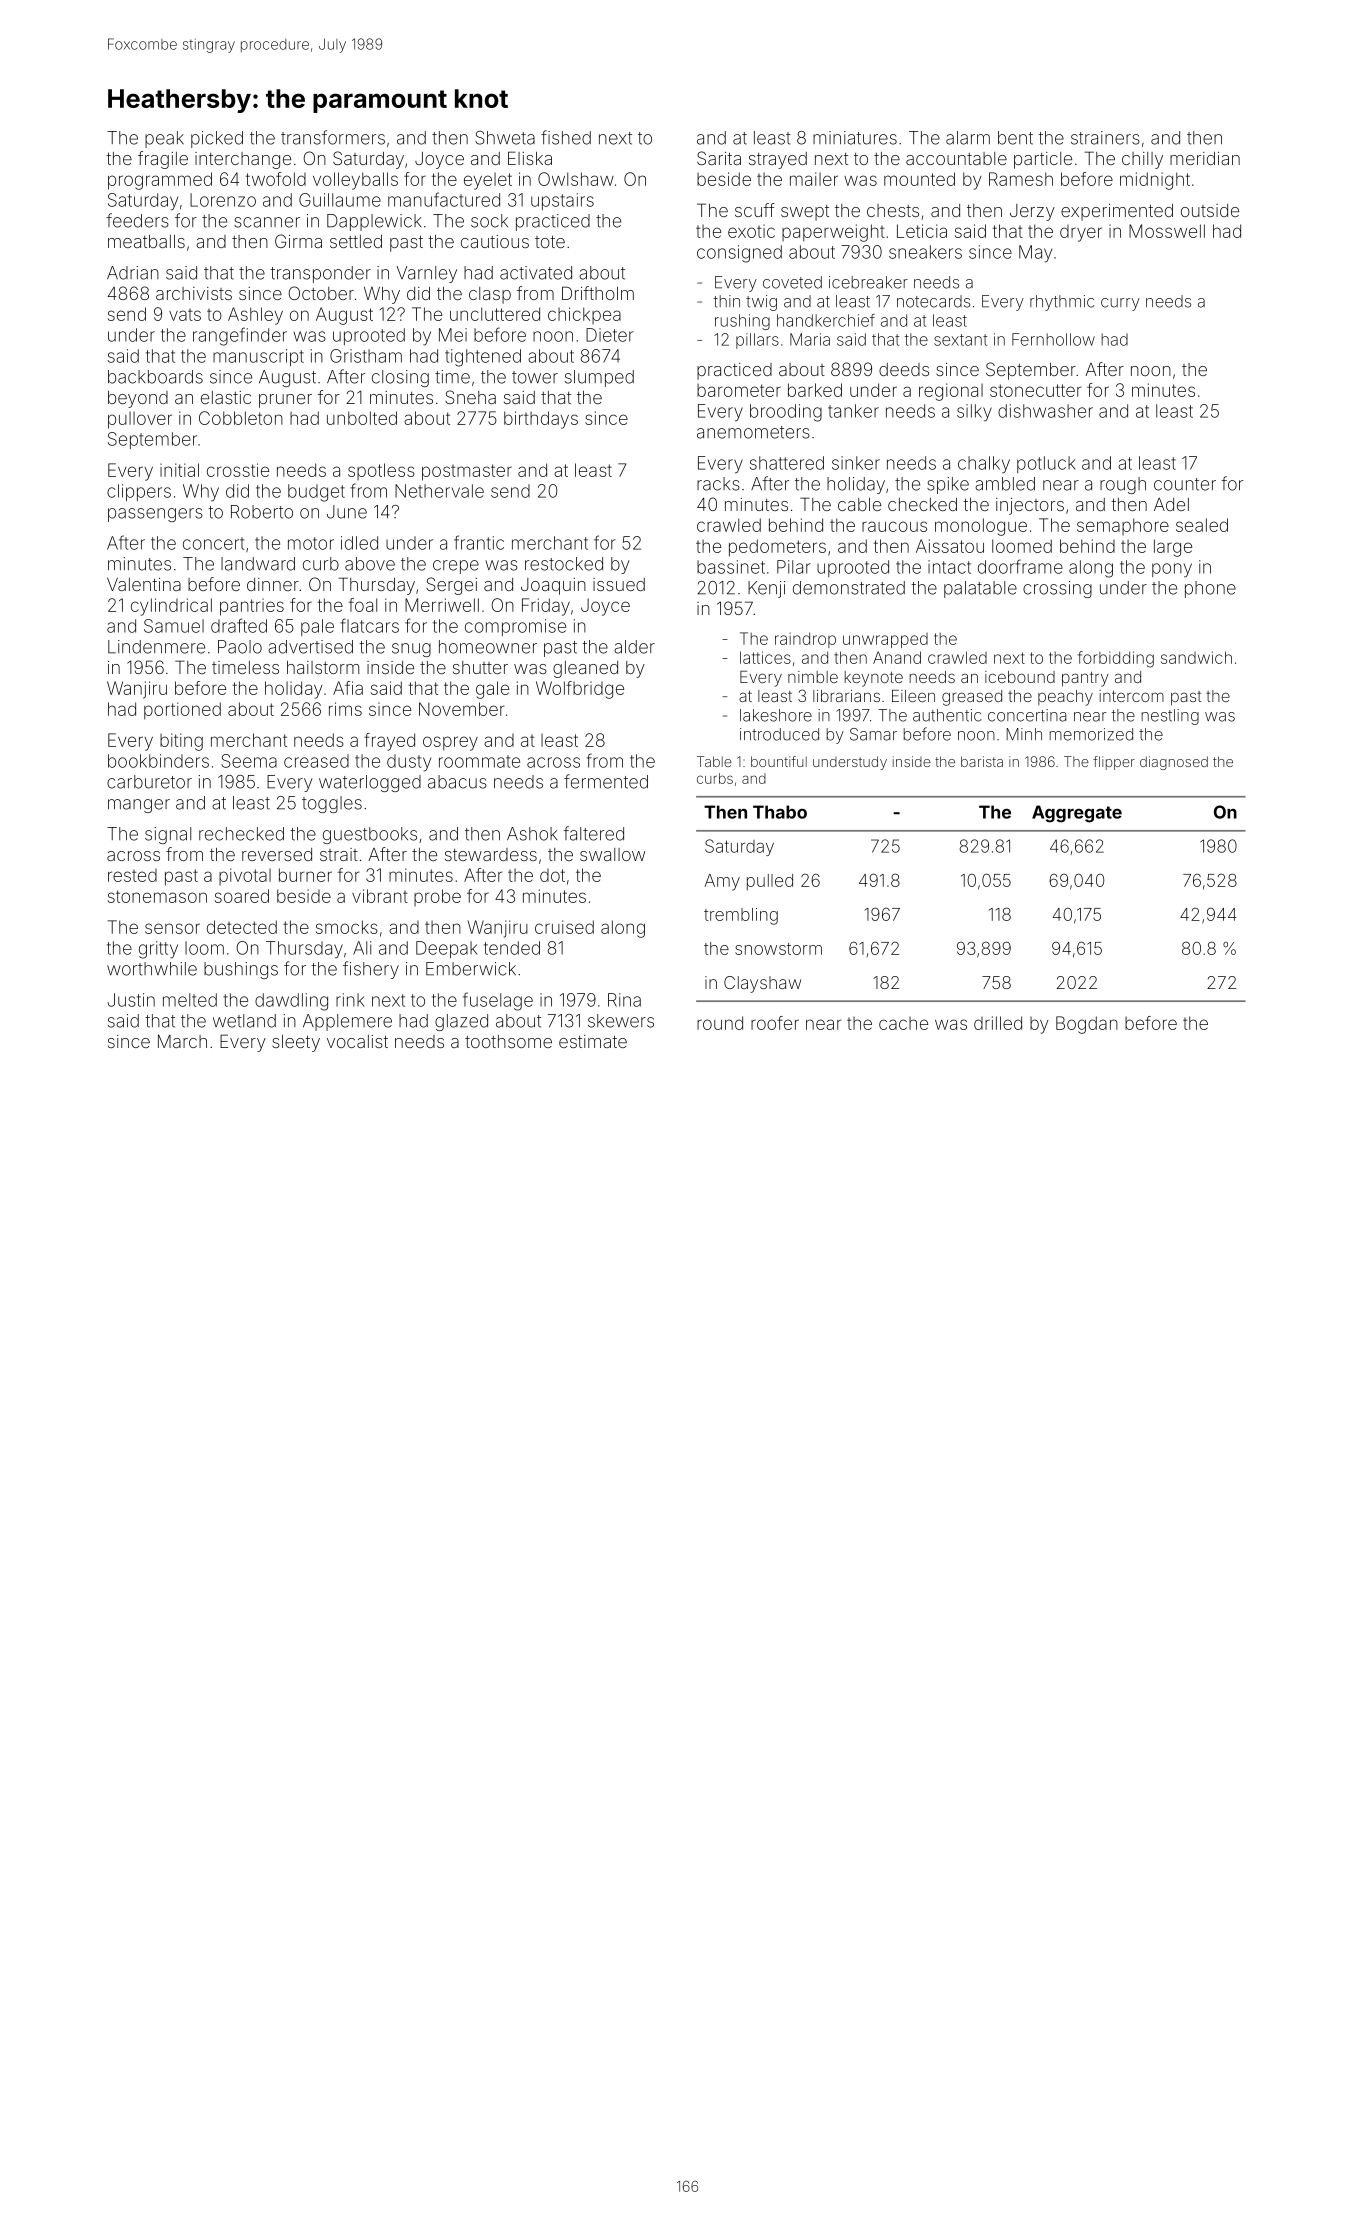  What do you see at coordinates (805, 640) in the image?
I see `raindrop` at bounding box center [805, 640].
